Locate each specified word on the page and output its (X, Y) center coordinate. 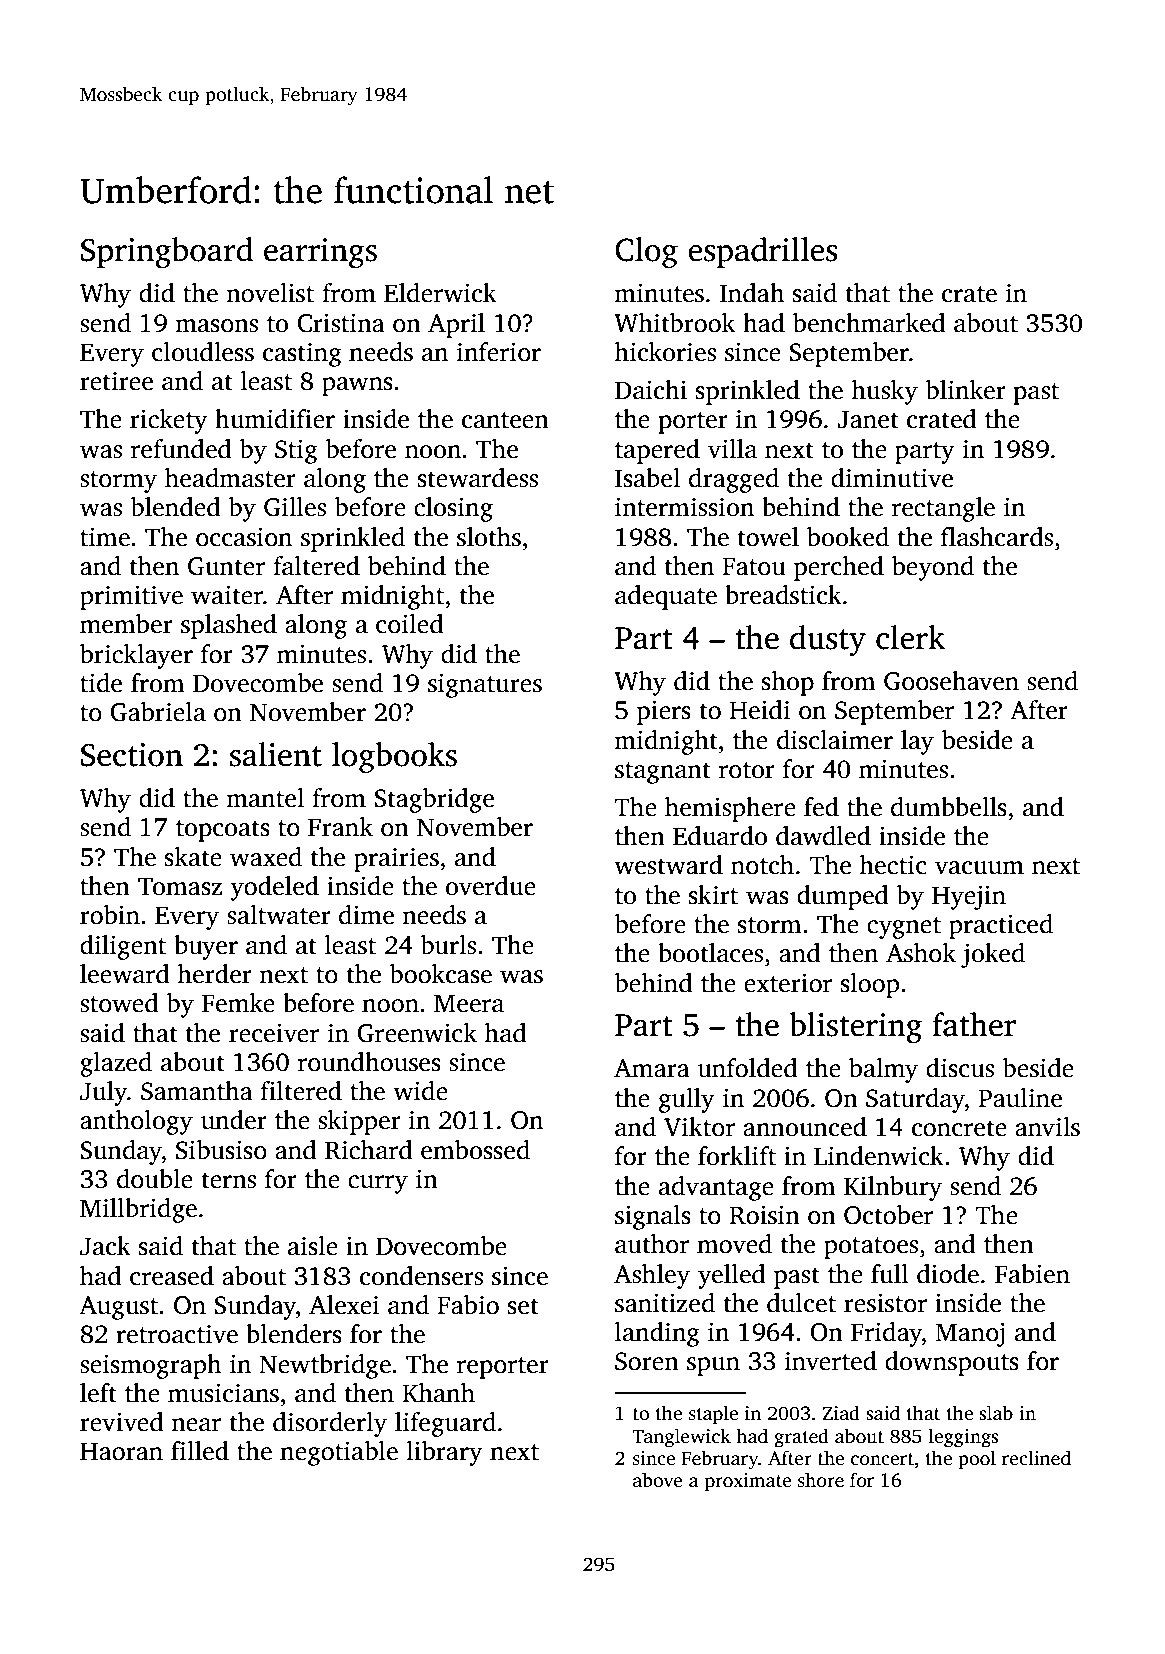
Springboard (167, 253)
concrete (959, 1128)
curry (378, 1184)
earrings (320, 253)
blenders (294, 1334)
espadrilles (762, 252)
